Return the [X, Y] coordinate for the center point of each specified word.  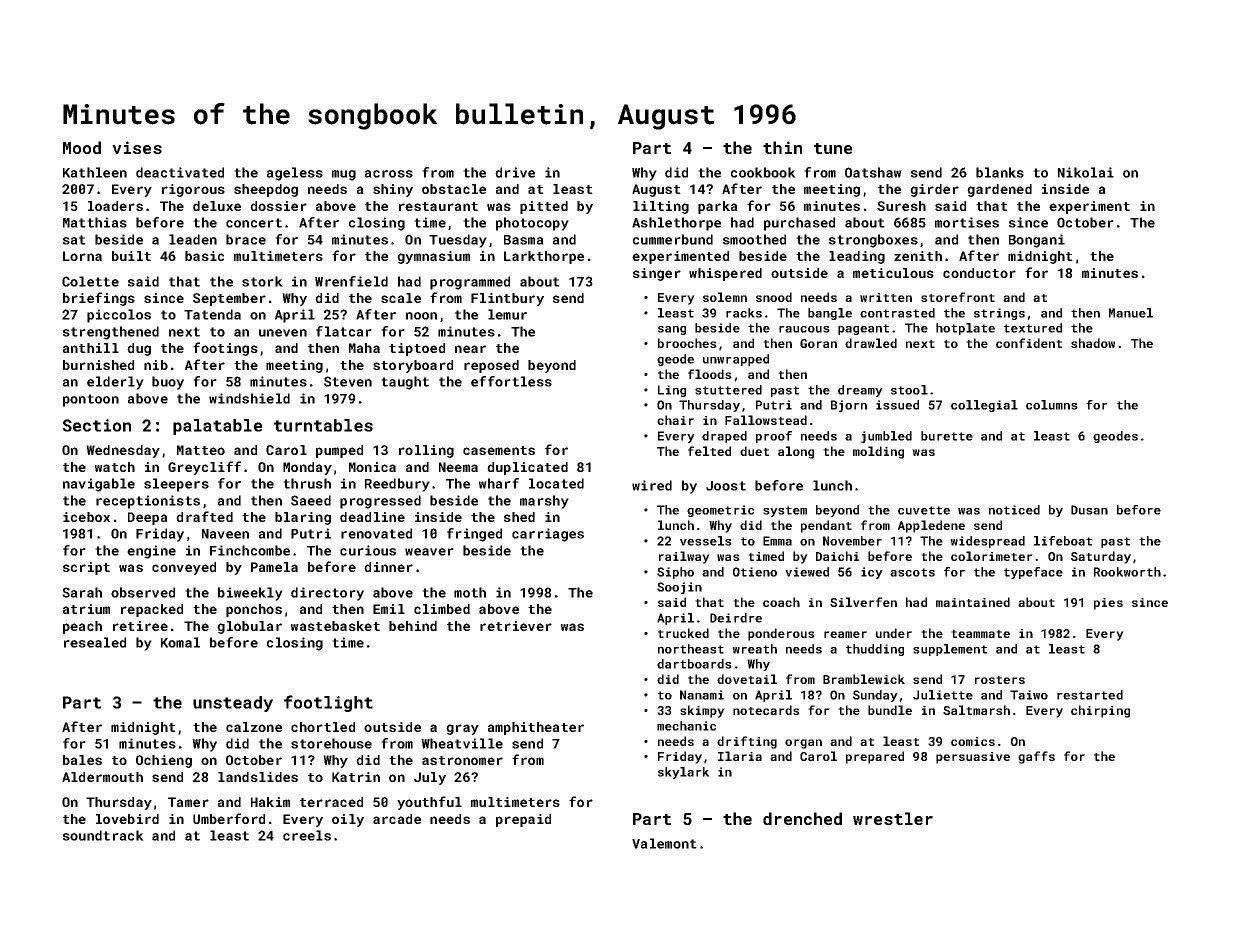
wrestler [893, 818]
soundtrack [103, 835]
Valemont [664, 843]
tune [833, 148]
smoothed [754, 239]
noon [421, 316]
